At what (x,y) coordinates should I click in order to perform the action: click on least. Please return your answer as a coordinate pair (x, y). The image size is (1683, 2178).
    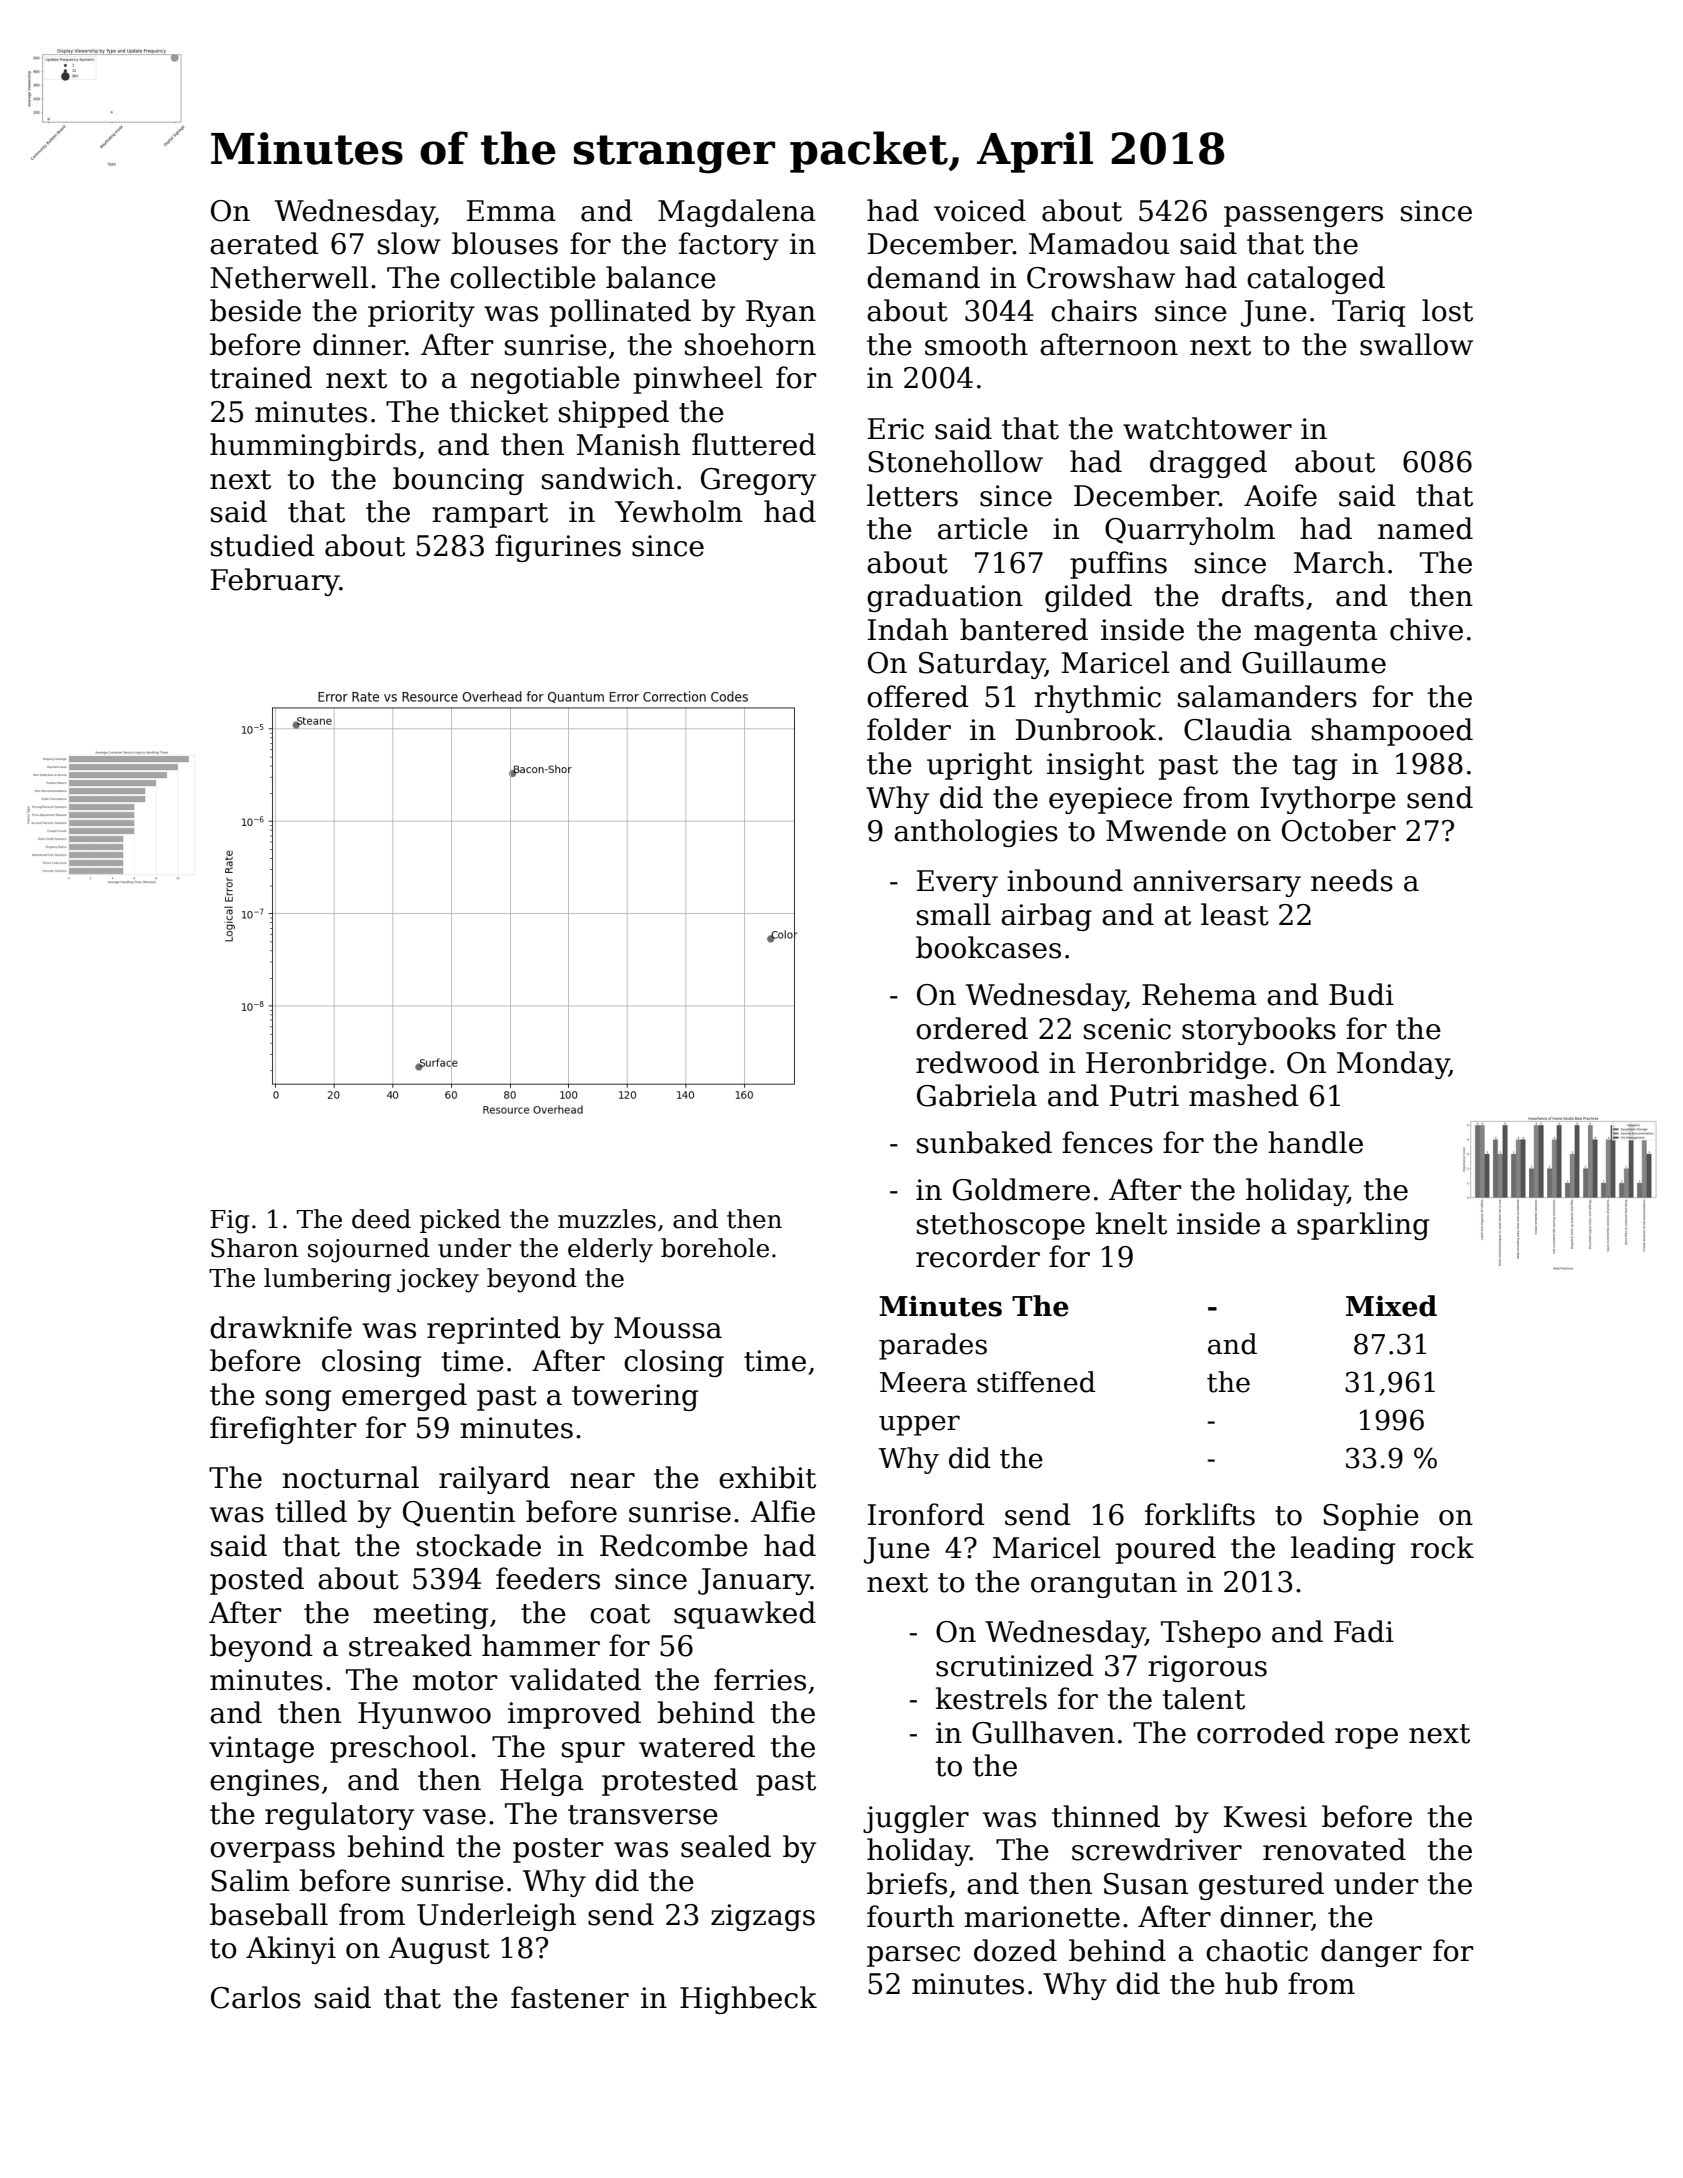
    Looking at the image, I should click on (1235, 914).
